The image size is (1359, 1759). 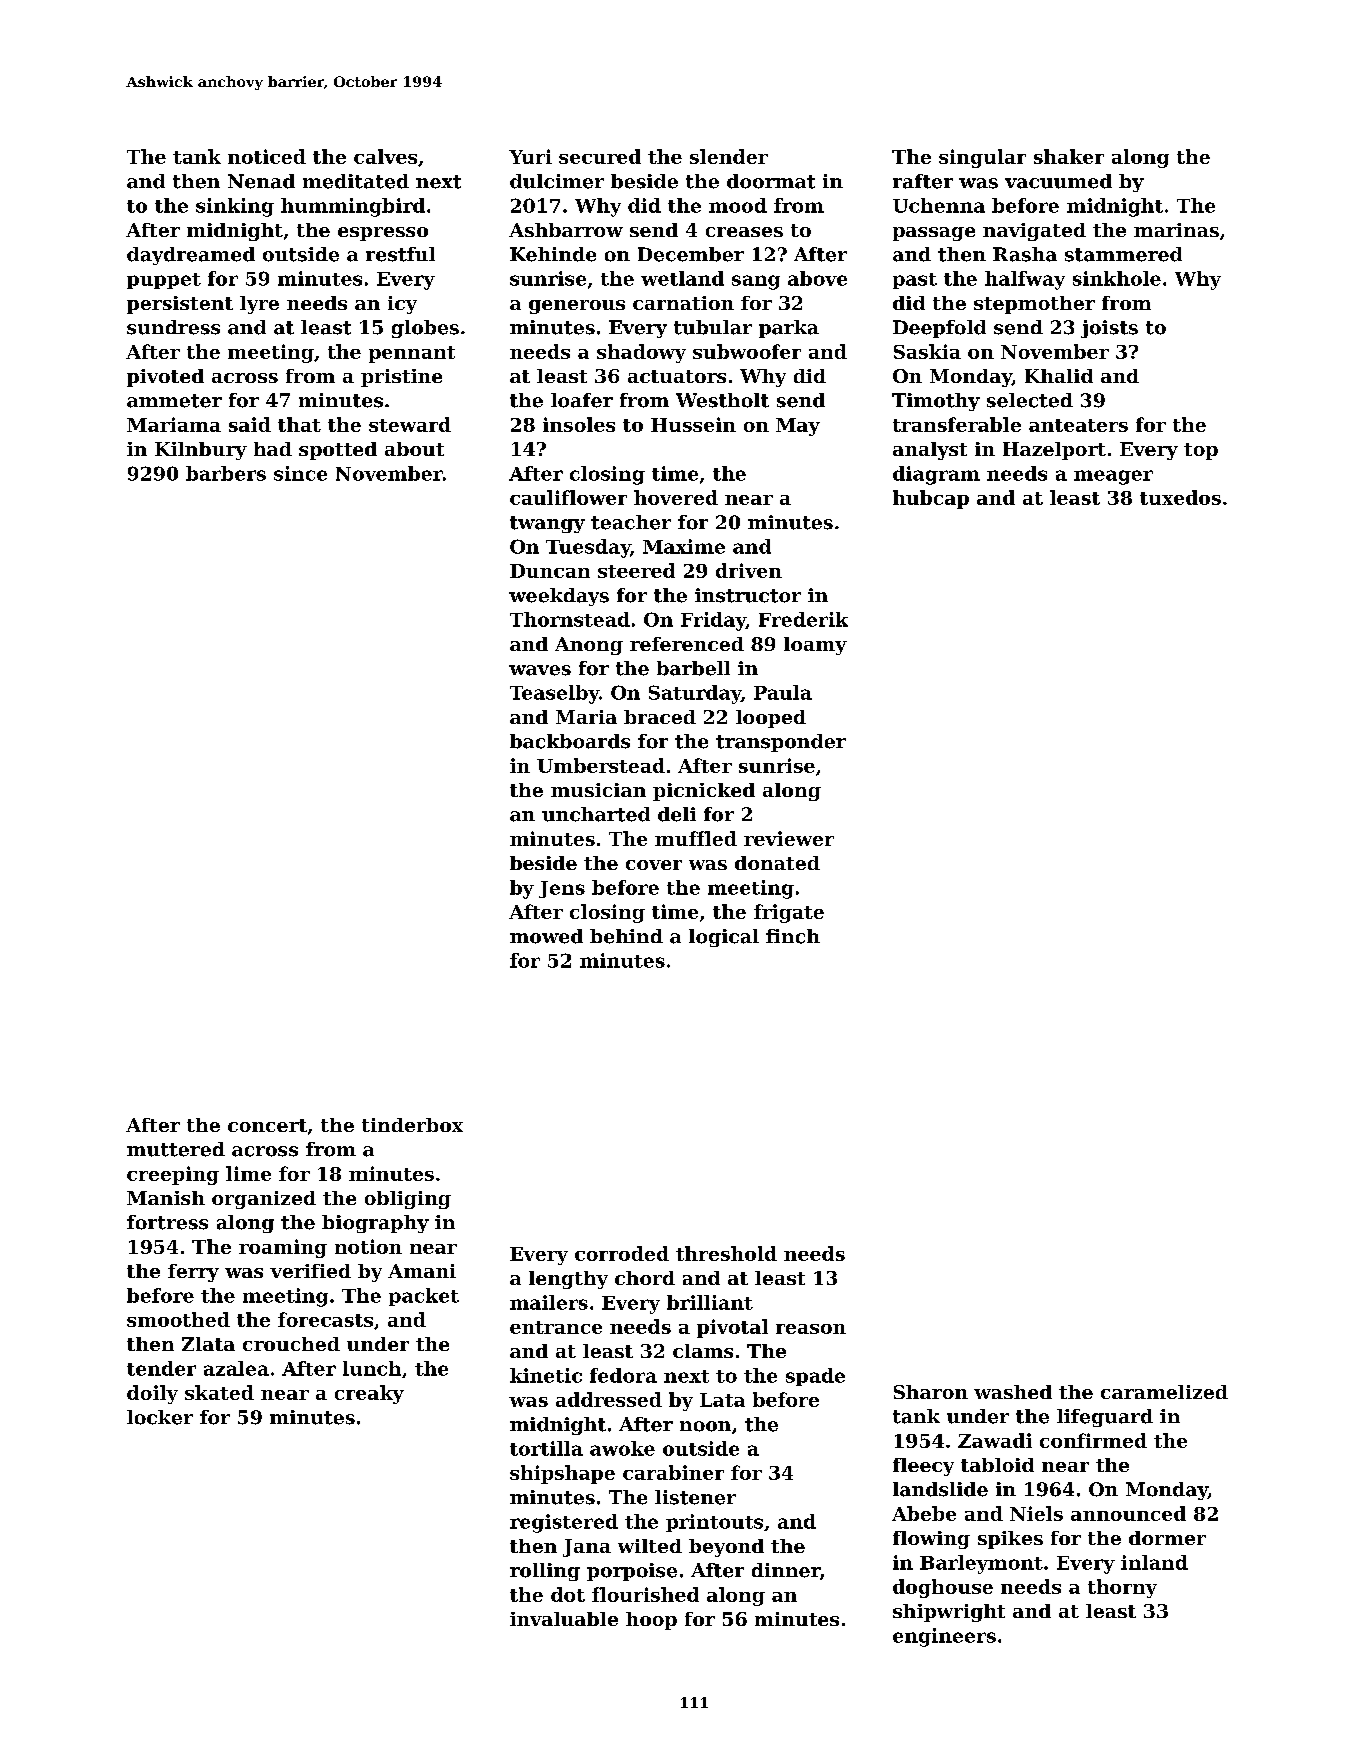 What do you see at coordinates (160, 1417) in the image?
I see `locker` at bounding box center [160, 1417].
